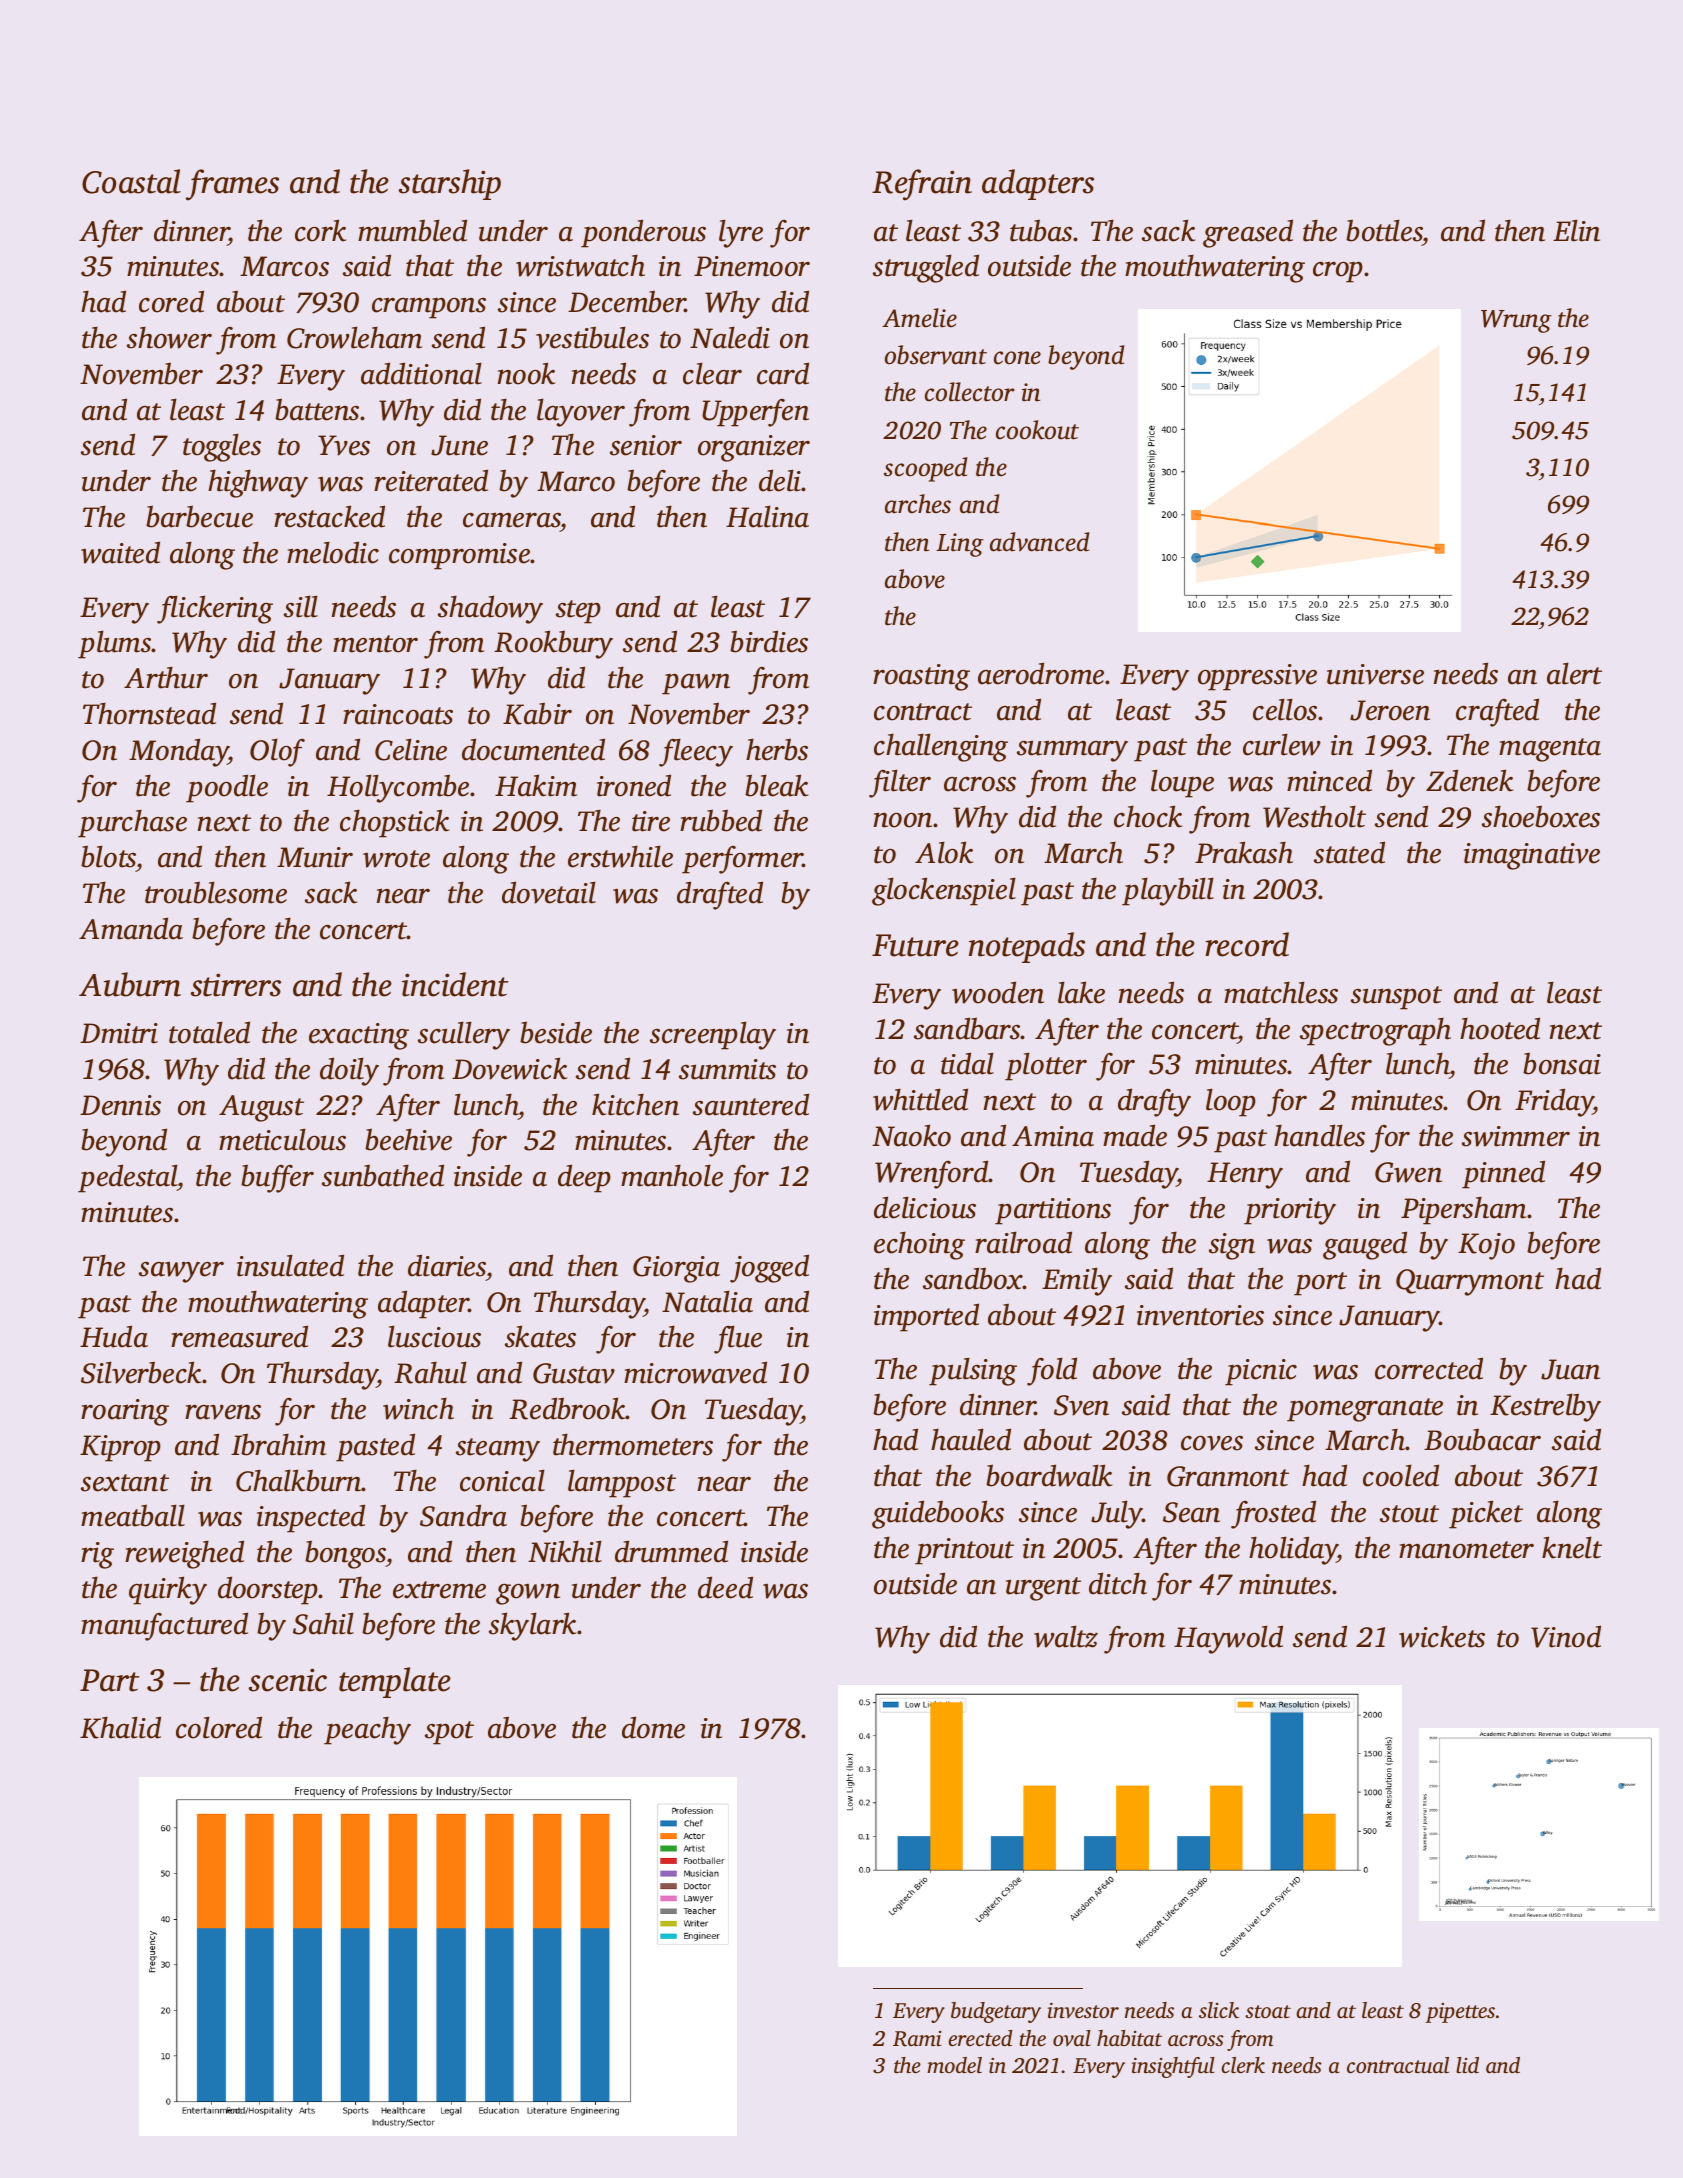 The height and width of the page is (2178, 1683). I want to click on Munir, so click(315, 857).
